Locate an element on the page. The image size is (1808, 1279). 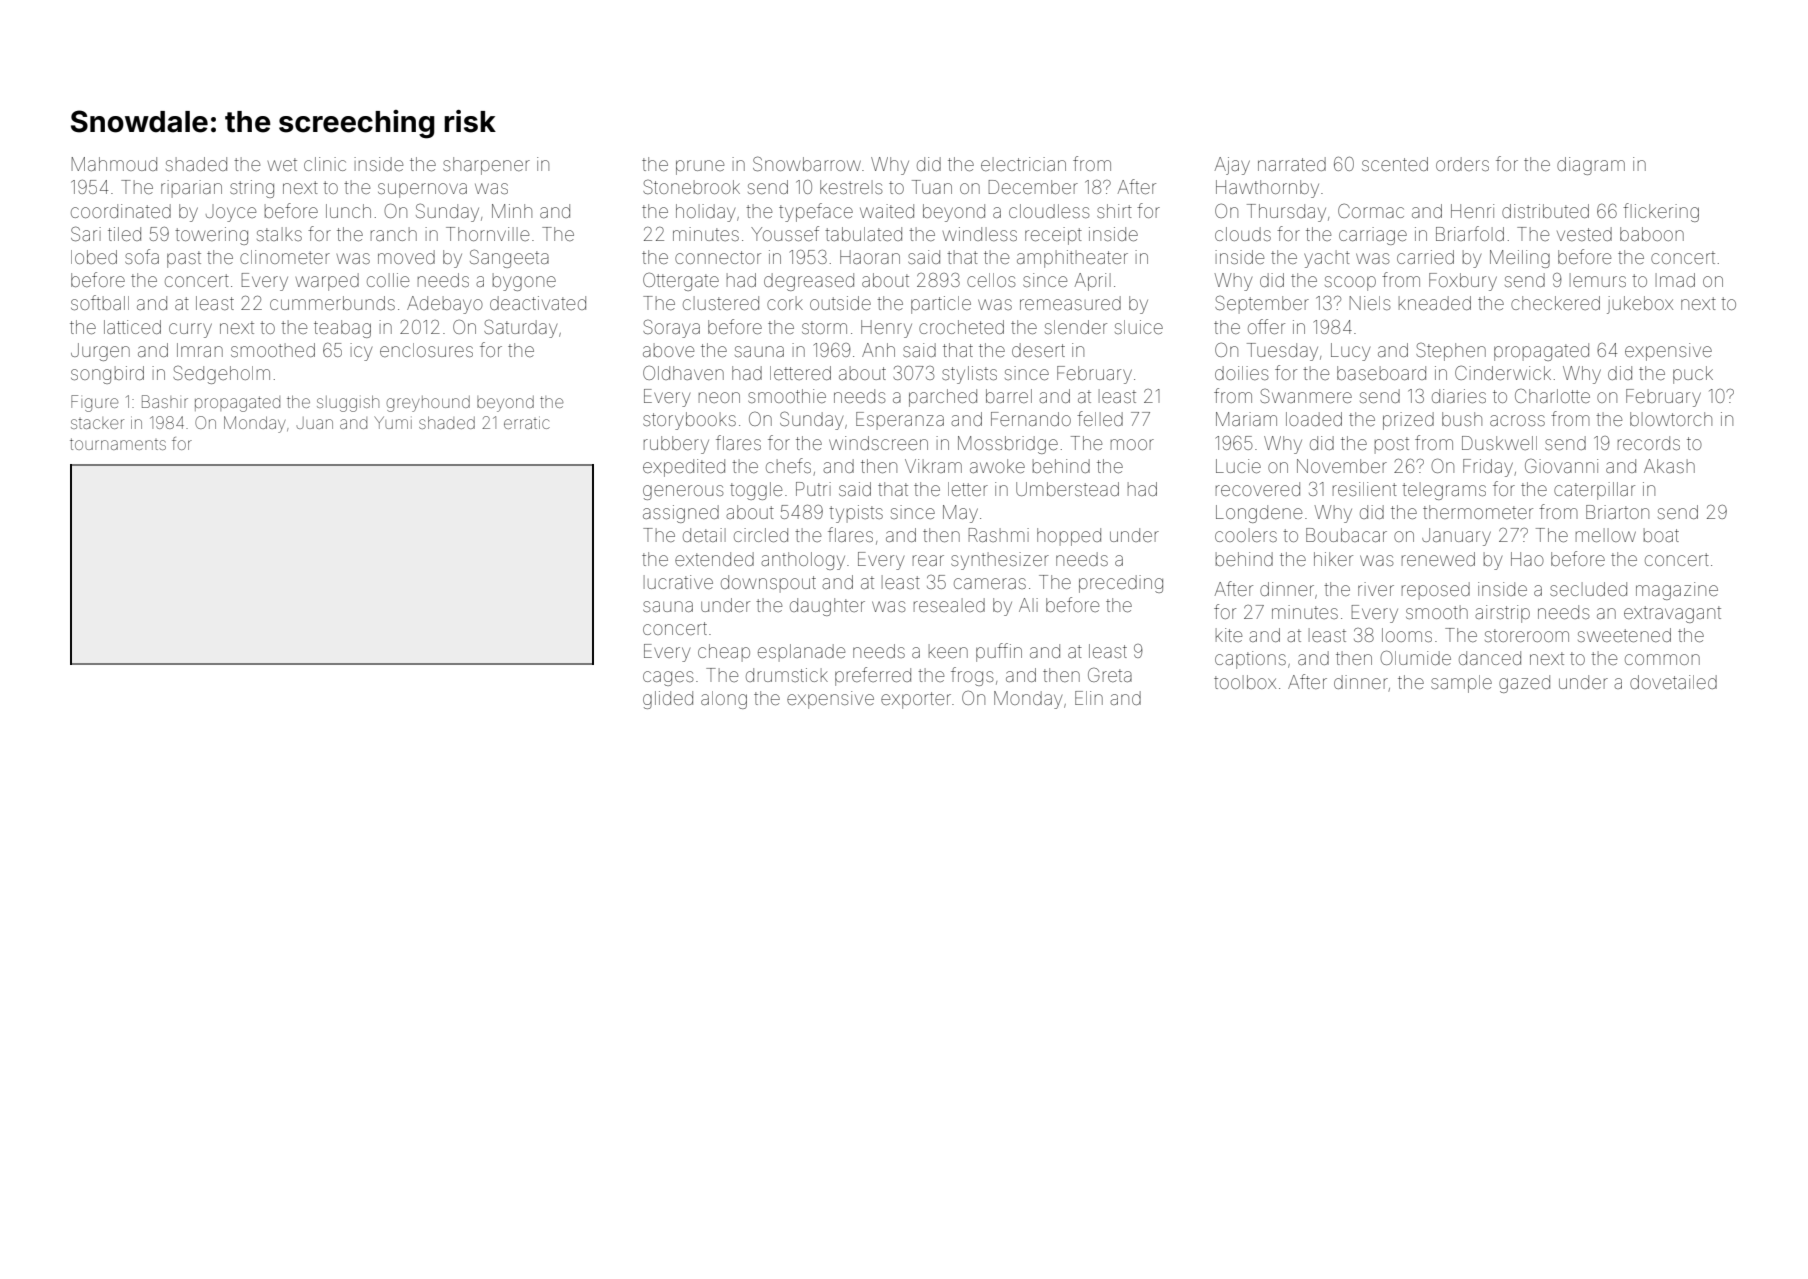
extended is located at coordinates (714, 559).
